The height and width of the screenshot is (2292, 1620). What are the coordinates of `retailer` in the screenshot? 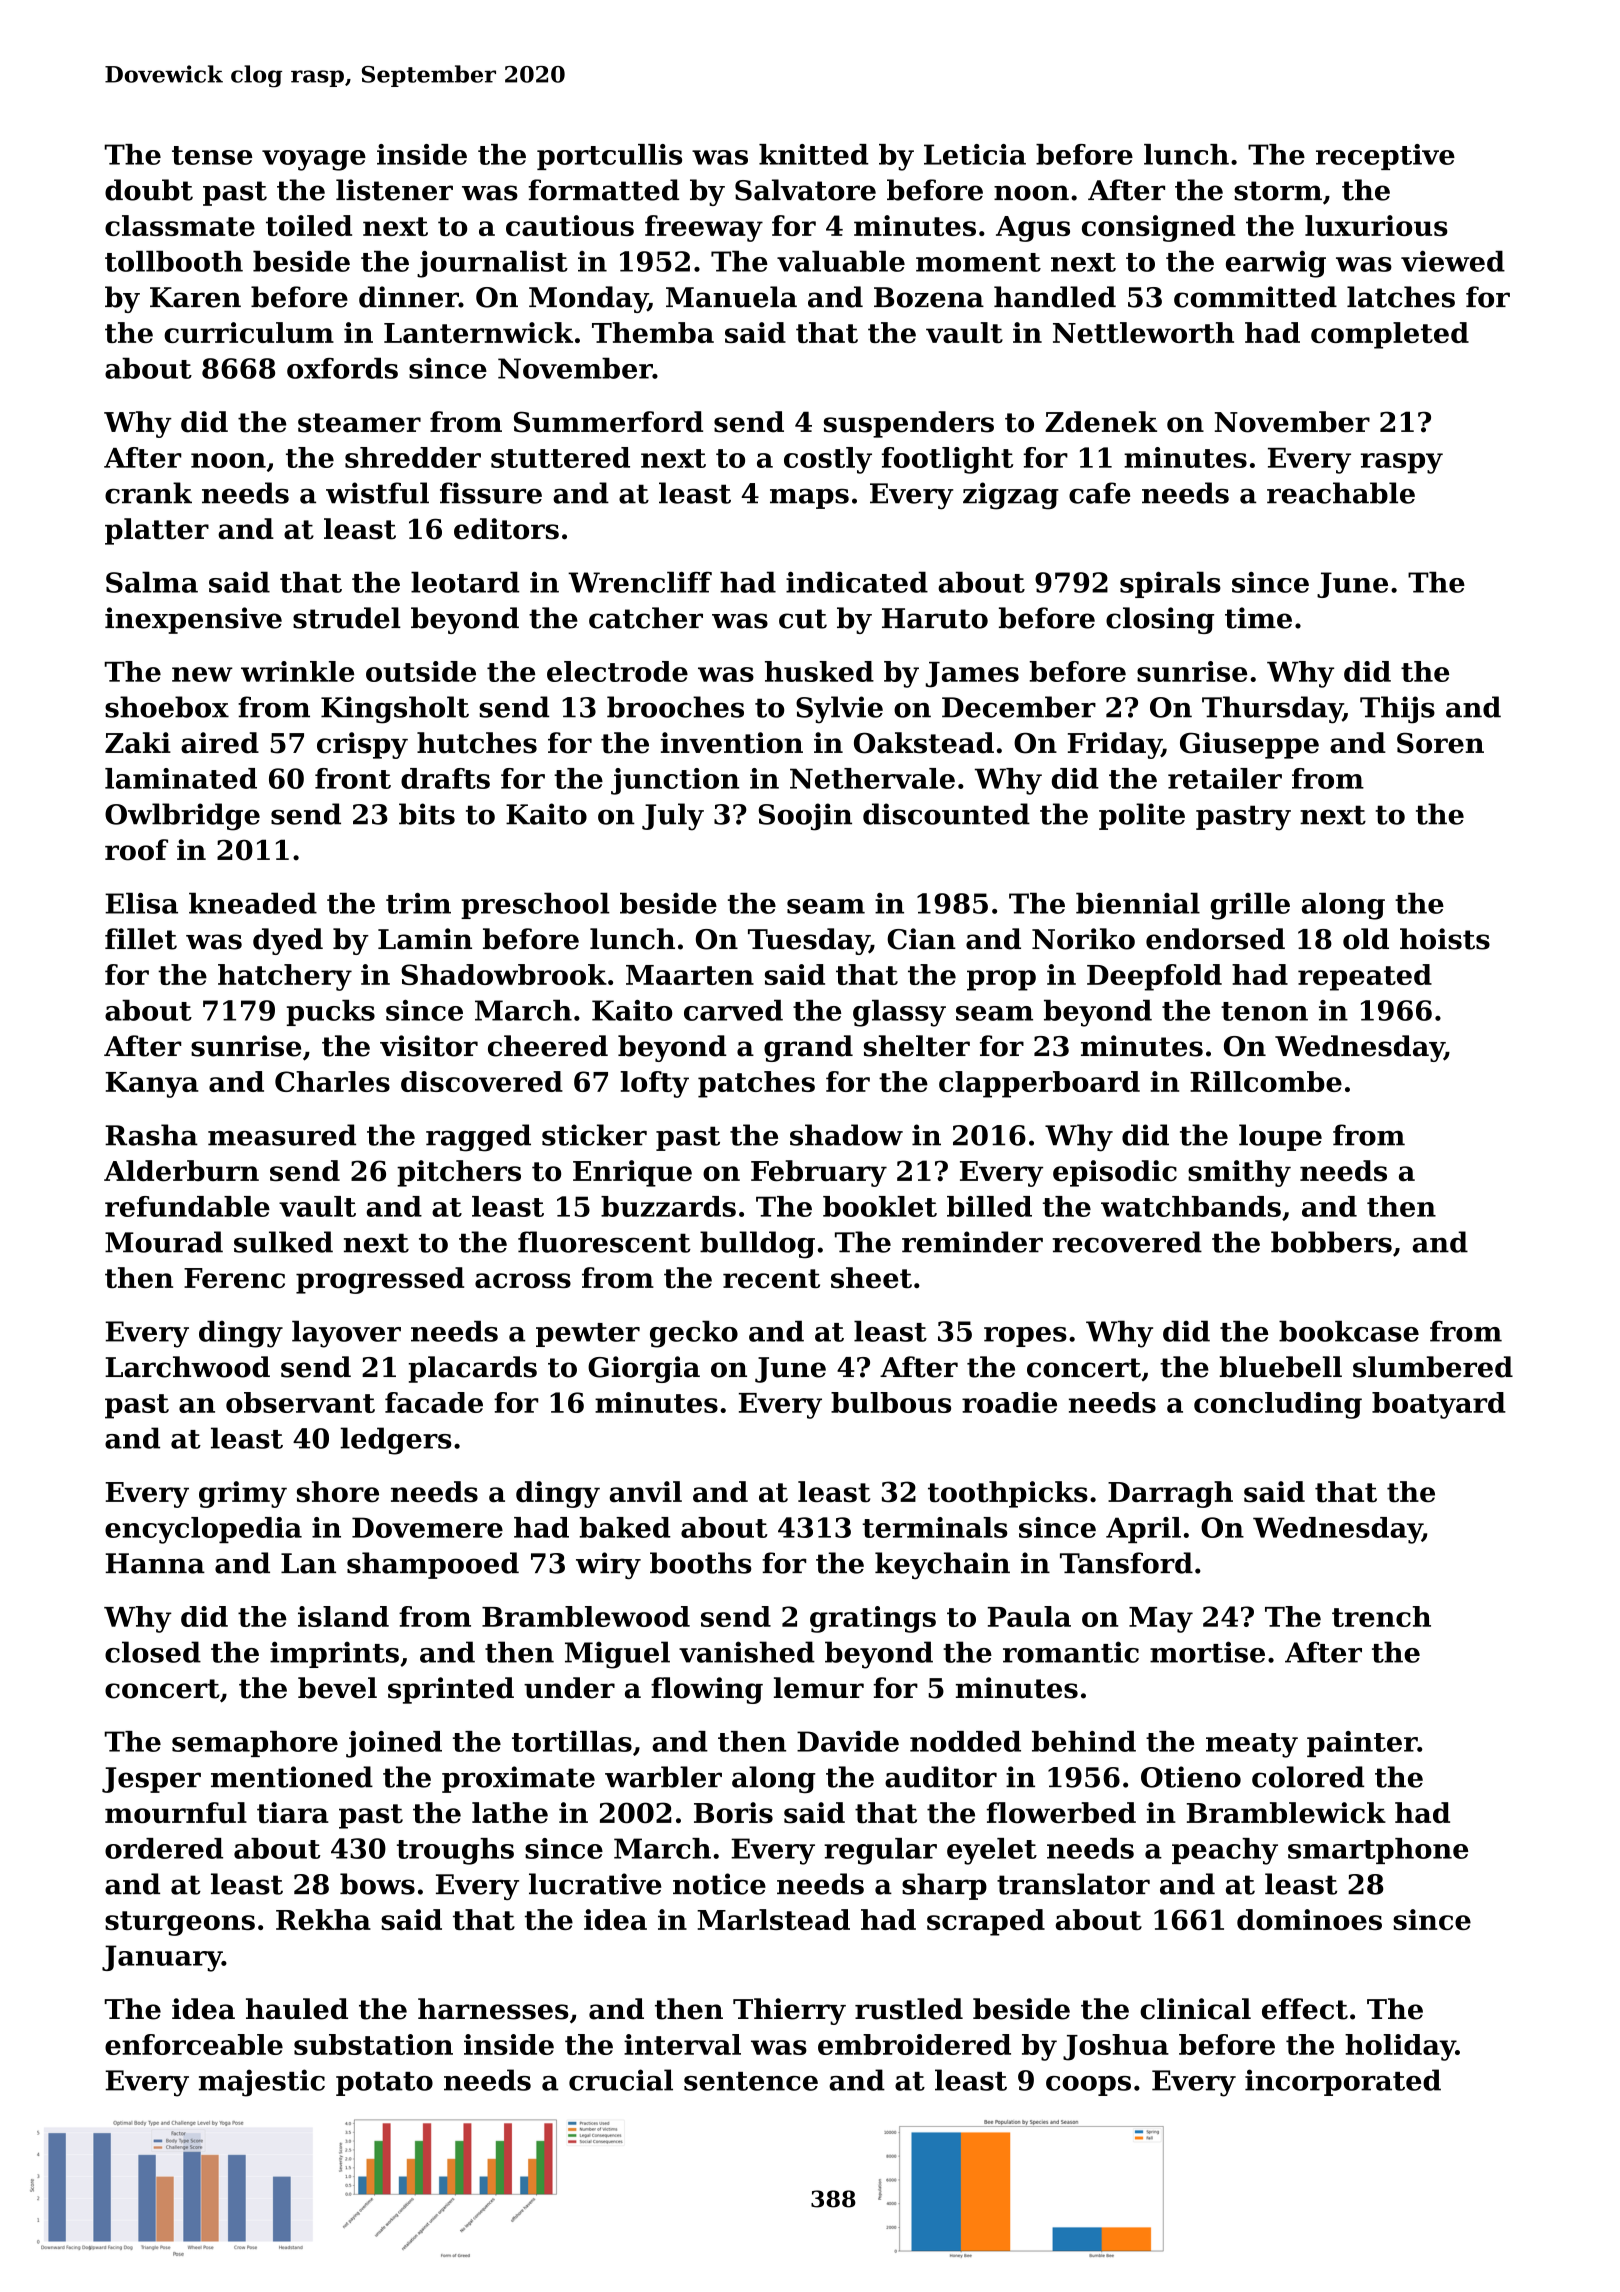 It's located at (1225, 778).
